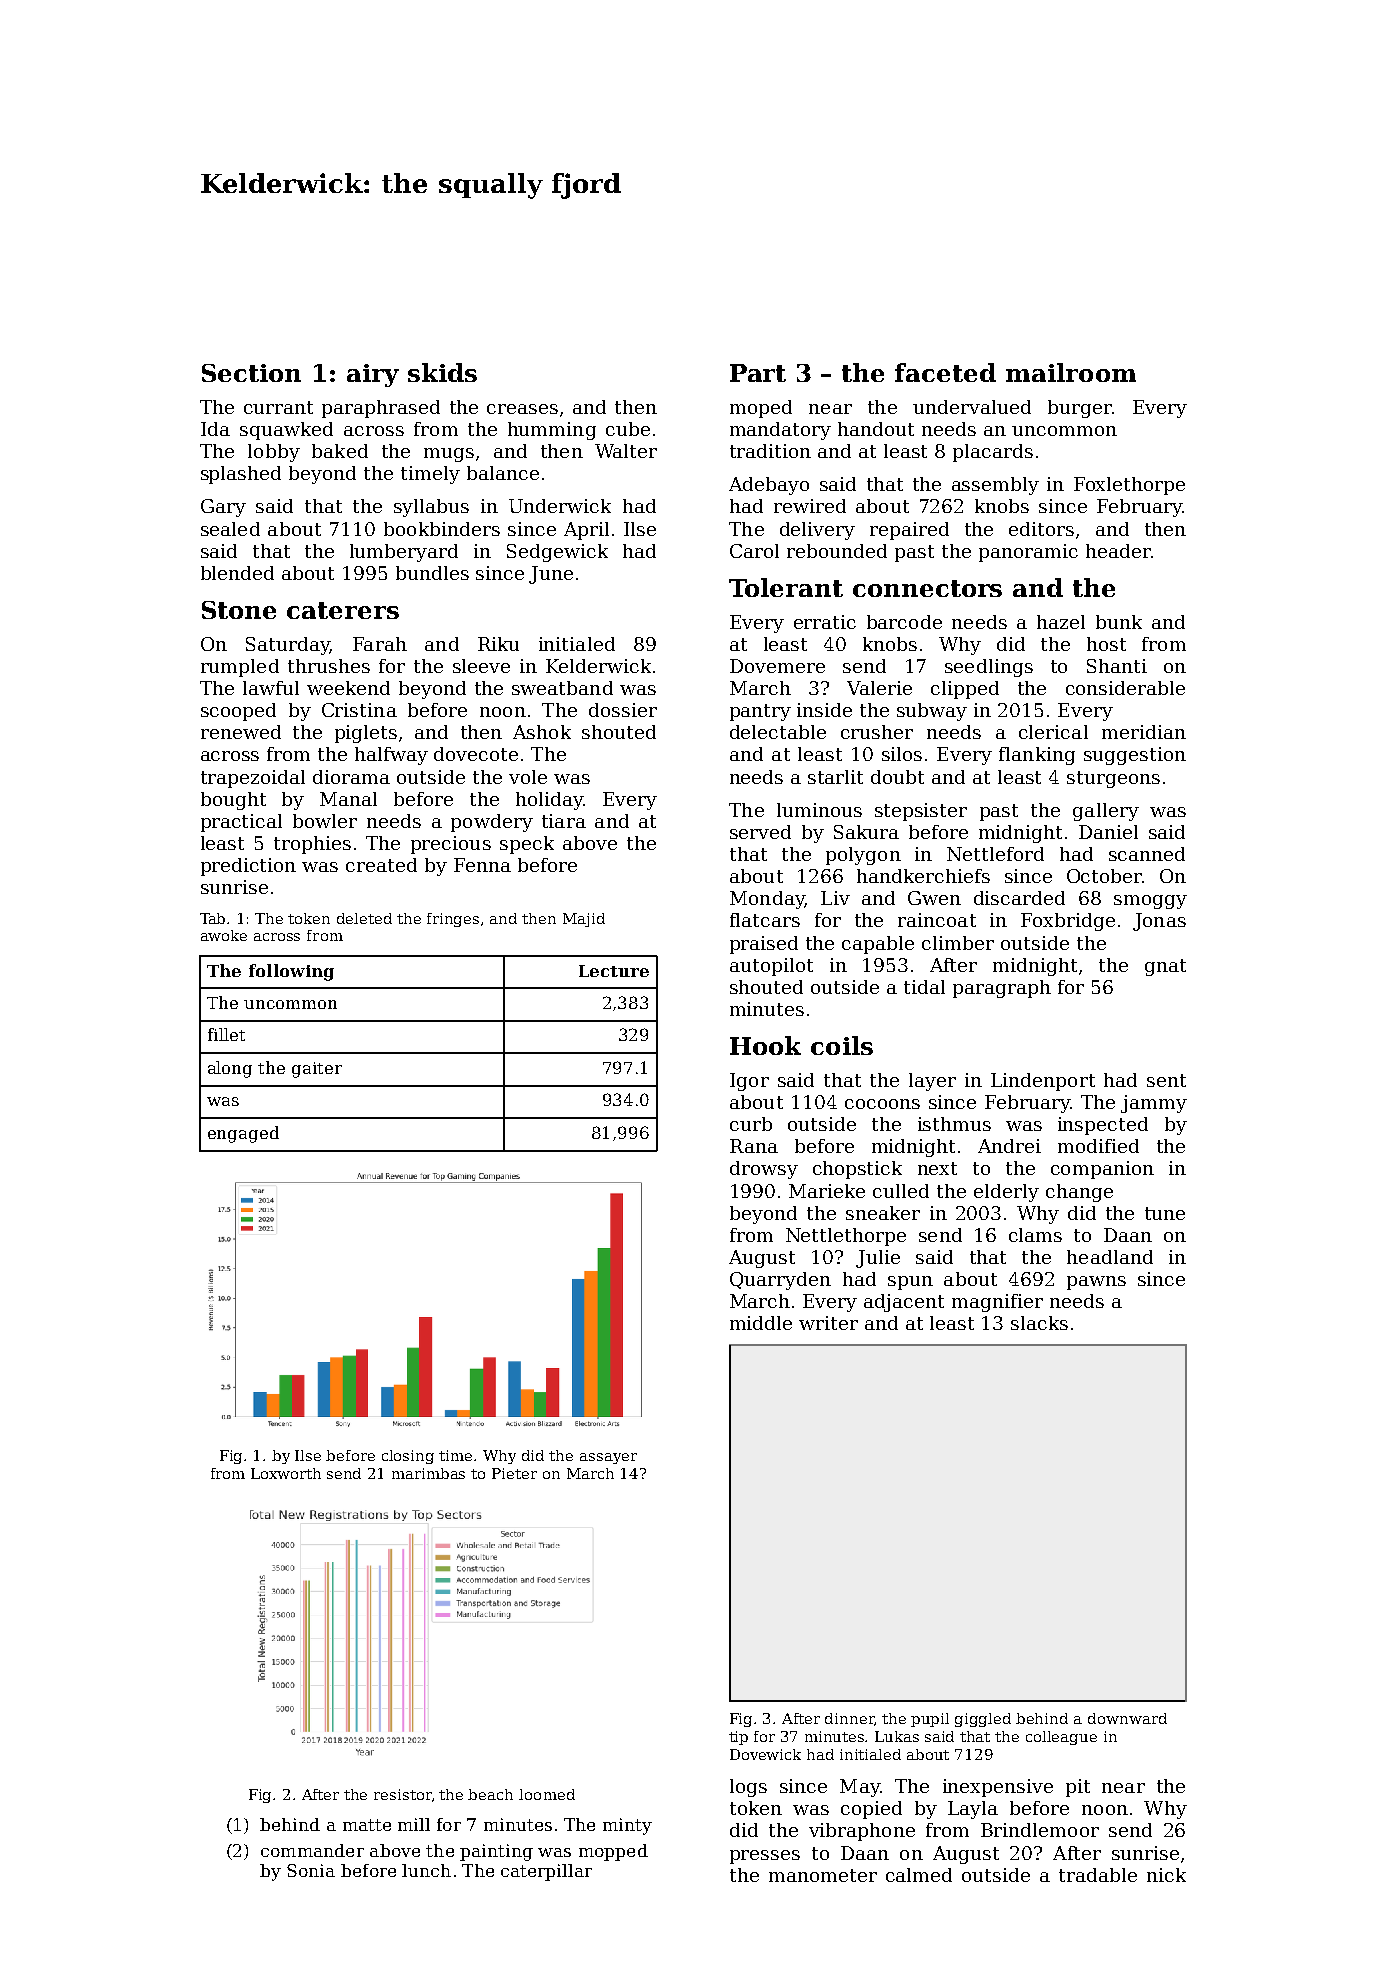 The width and height of the screenshot is (1386, 1969). What do you see at coordinates (769, 486) in the screenshot?
I see `Adebayo` at bounding box center [769, 486].
